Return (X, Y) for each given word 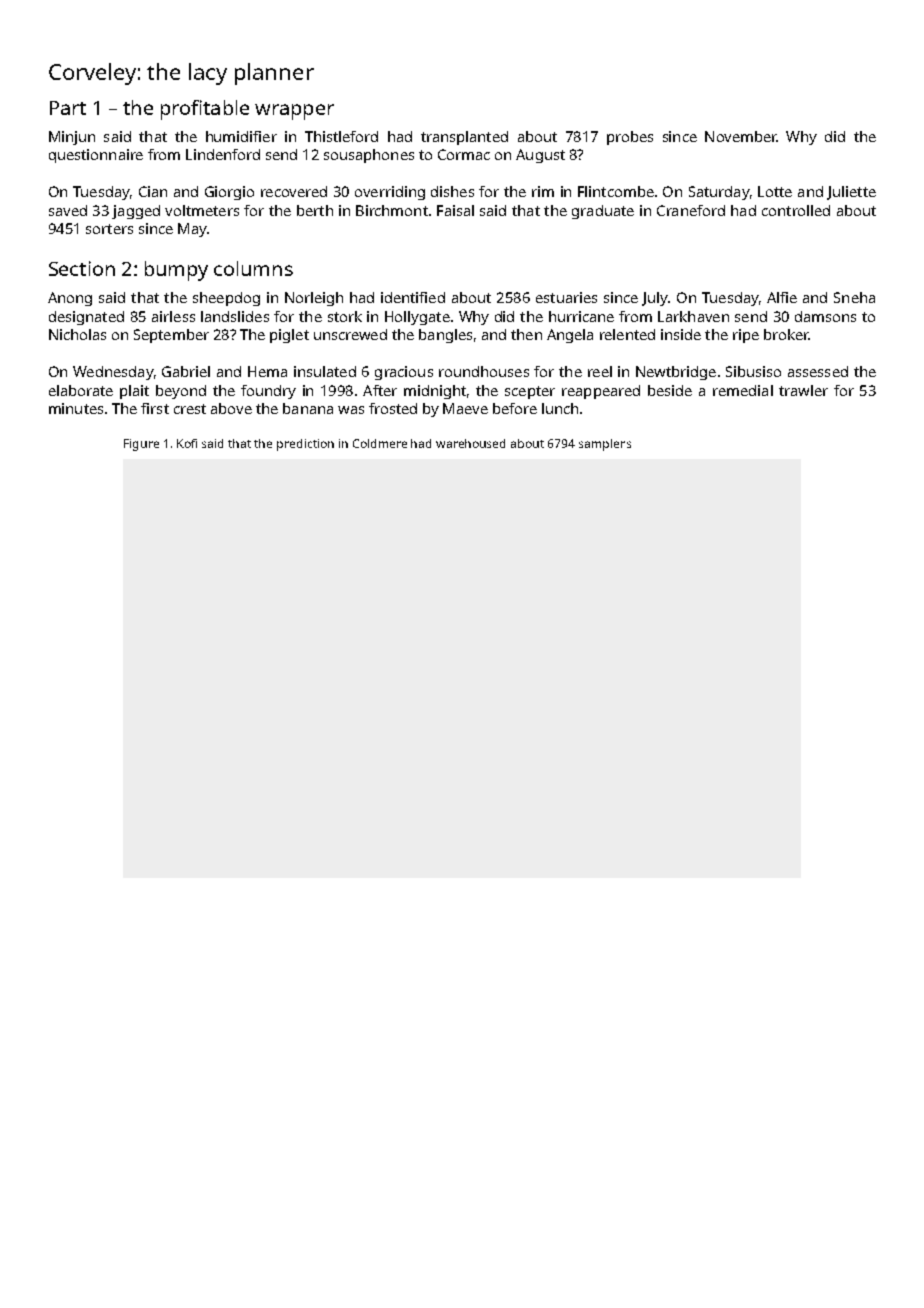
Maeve (465, 408)
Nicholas (77, 334)
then (526, 334)
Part (68, 108)
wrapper (294, 112)
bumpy (176, 271)
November (741, 136)
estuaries (566, 297)
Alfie (782, 297)
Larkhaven (693, 316)
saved (68, 210)
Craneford (691, 210)
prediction (305, 445)
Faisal (455, 210)
